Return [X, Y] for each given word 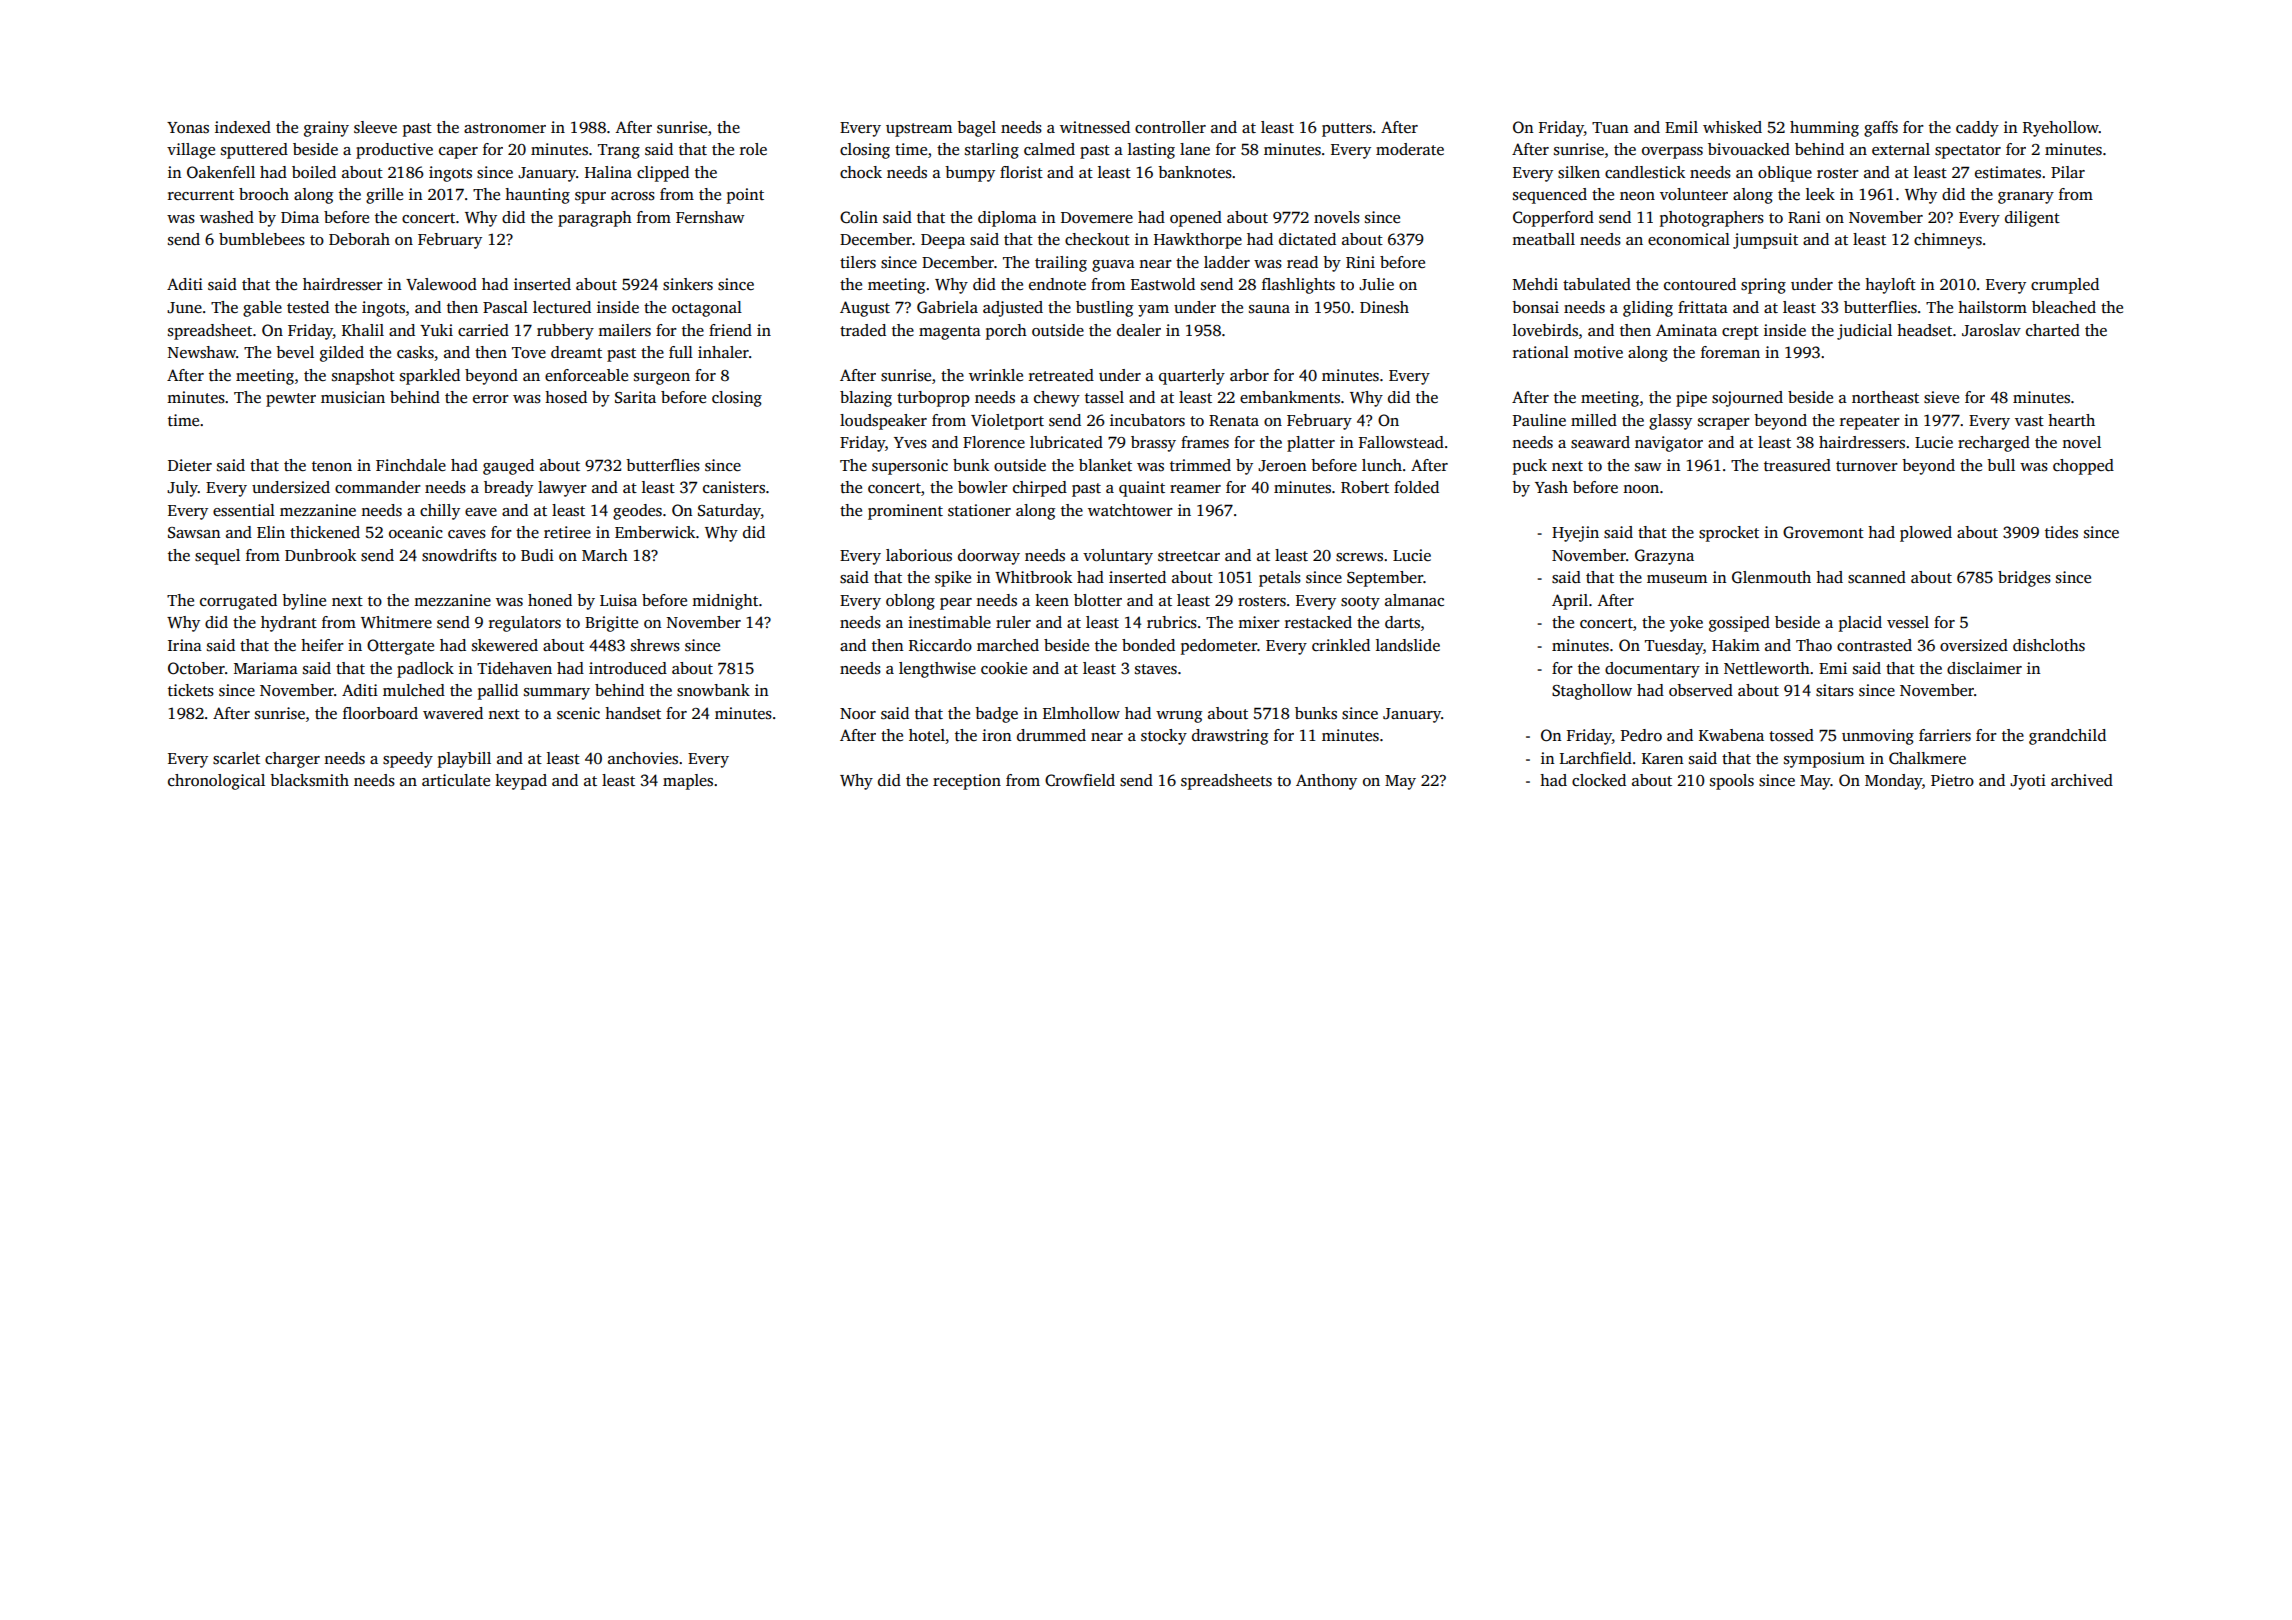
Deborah [359, 239]
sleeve [375, 127]
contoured [1700, 284]
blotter [1098, 600]
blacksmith [309, 780]
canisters [734, 487]
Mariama [266, 668]
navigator [1669, 444]
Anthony [1326, 782]
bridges [2024, 579]
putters [1347, 130]
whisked [1732, 127]
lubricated [1066, 442]
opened [1196, 219]
